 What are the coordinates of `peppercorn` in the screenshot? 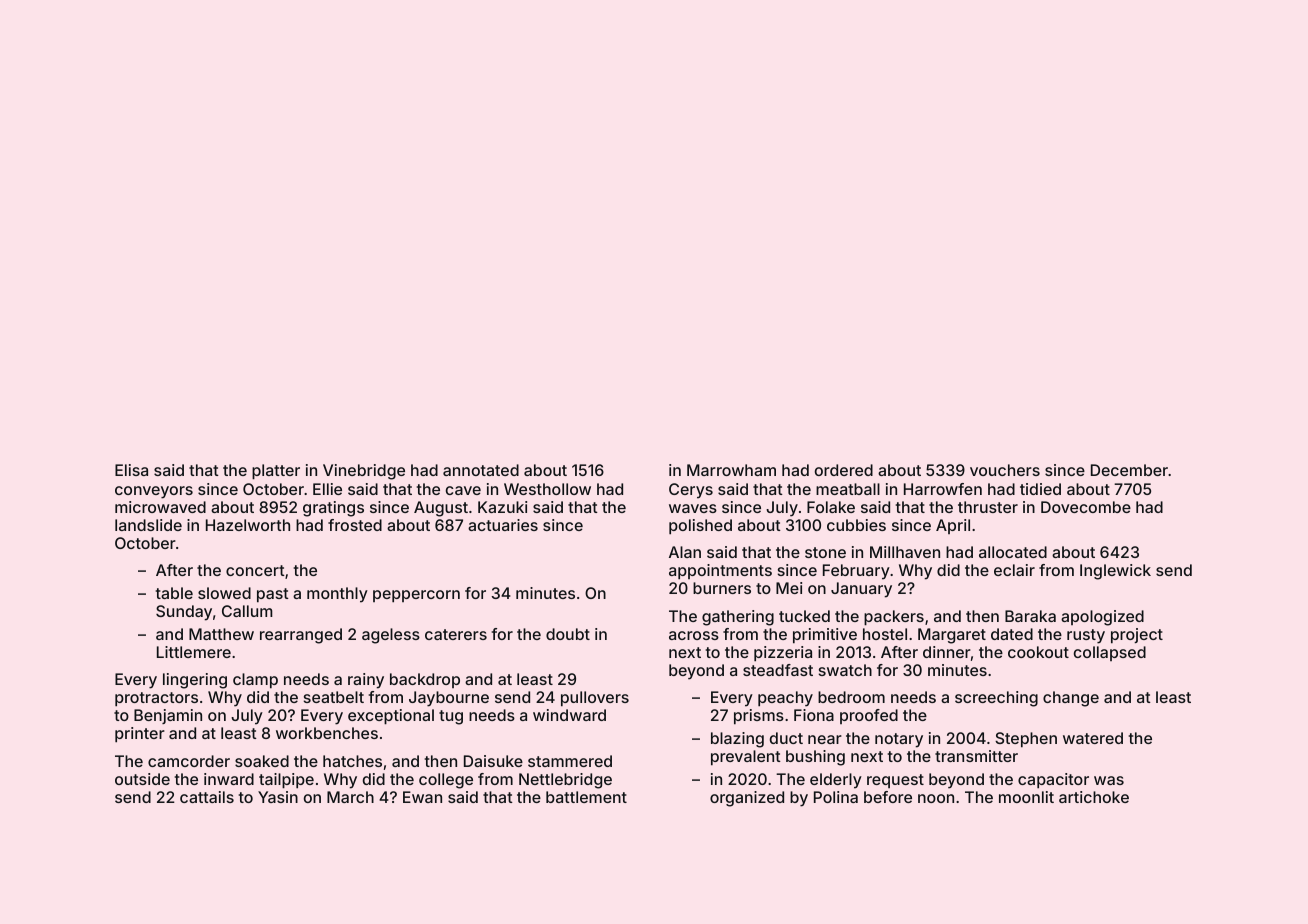 It's located at (416, 596).
